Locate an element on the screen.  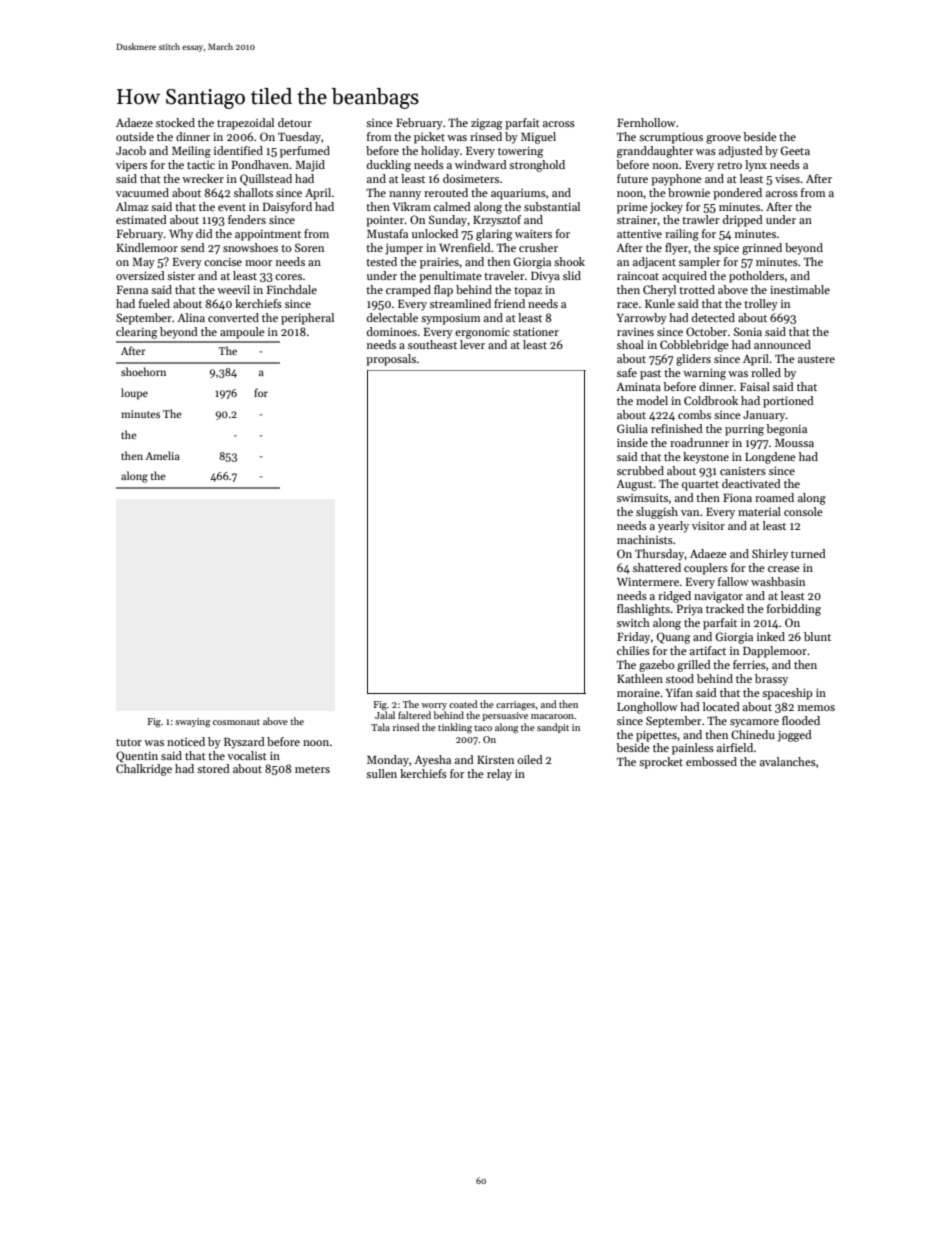
stationer is located at coordinates (536, 331).
